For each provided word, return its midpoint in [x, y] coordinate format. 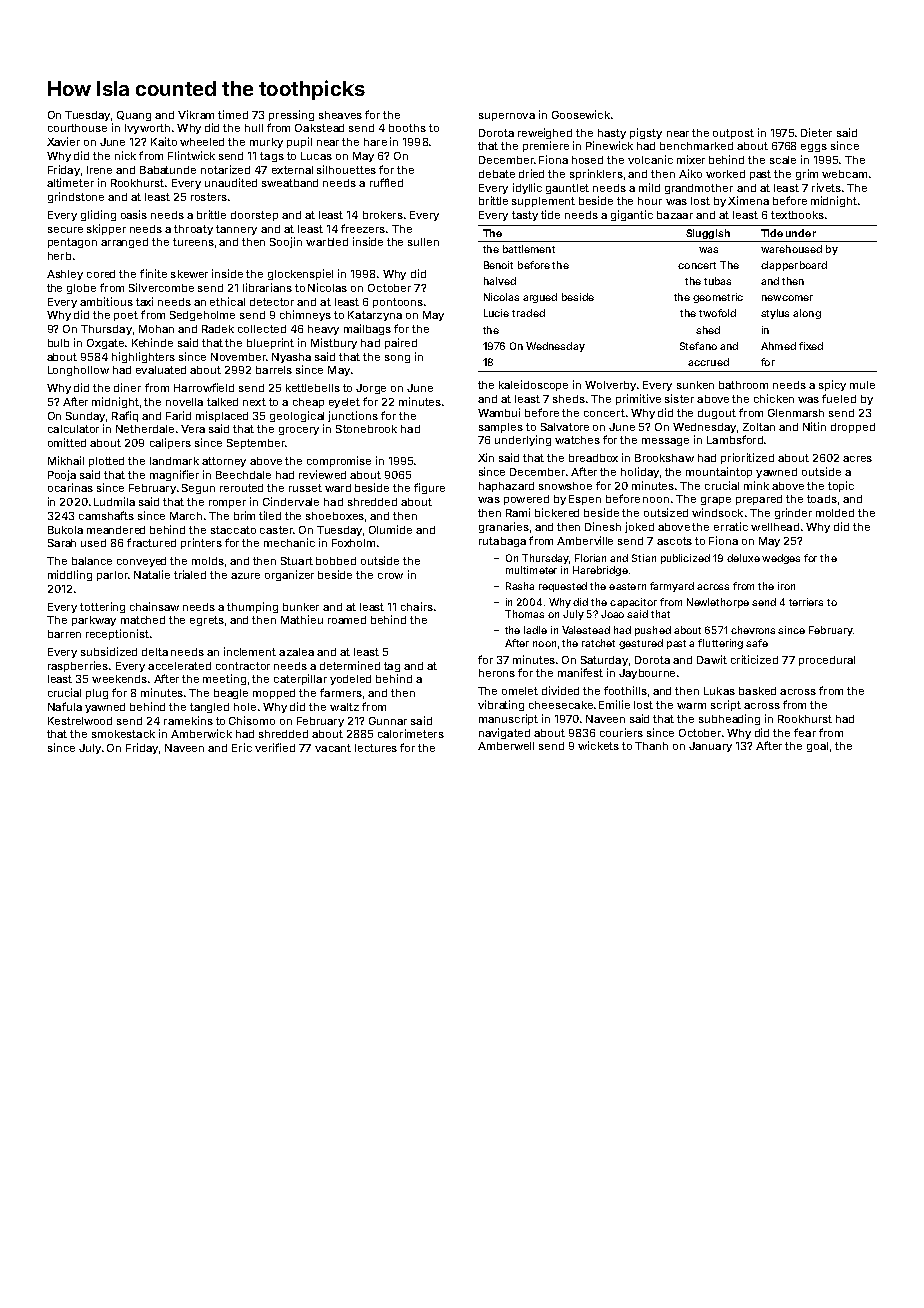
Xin [486, 457]
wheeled [202, 142]
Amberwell [506, 746]
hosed [587, 160]
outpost [733, 134]
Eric [242, 747]
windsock [717, 512]
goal [817, 747]
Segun [198, 489]
